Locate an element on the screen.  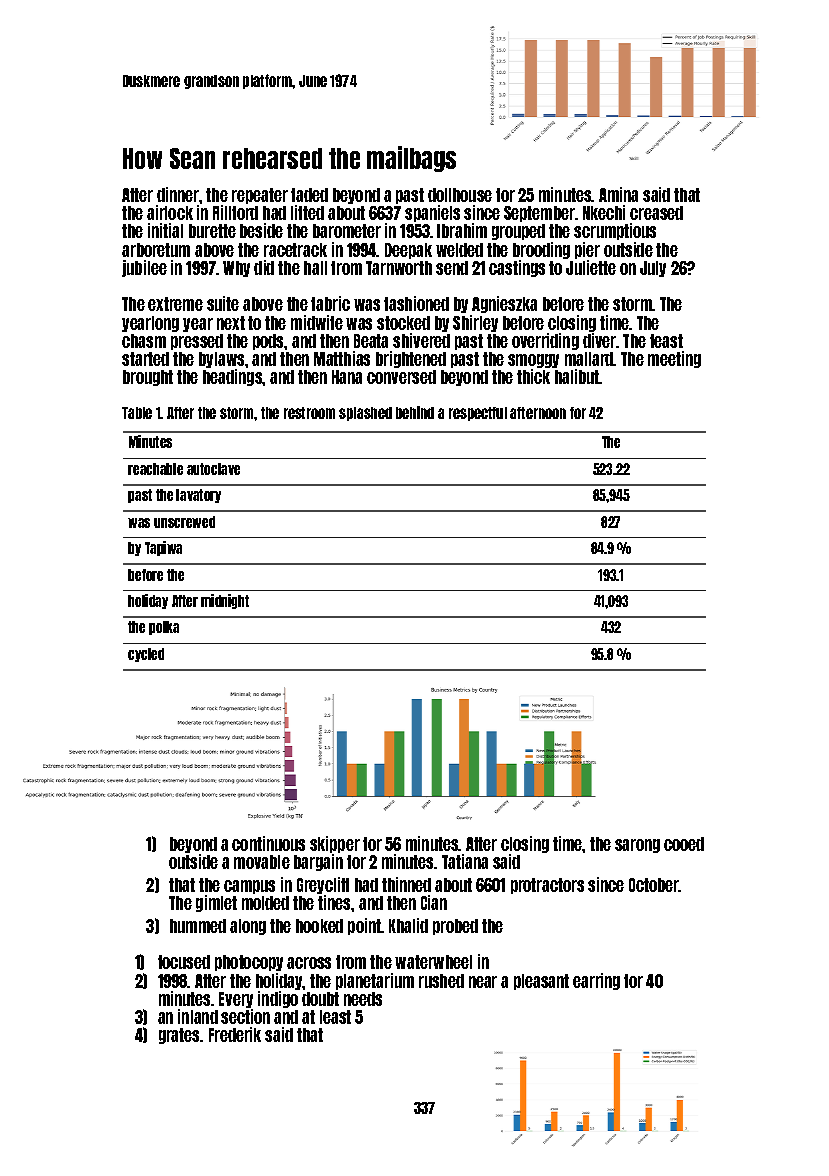
pleasant is located at coordinates (541, 982).
